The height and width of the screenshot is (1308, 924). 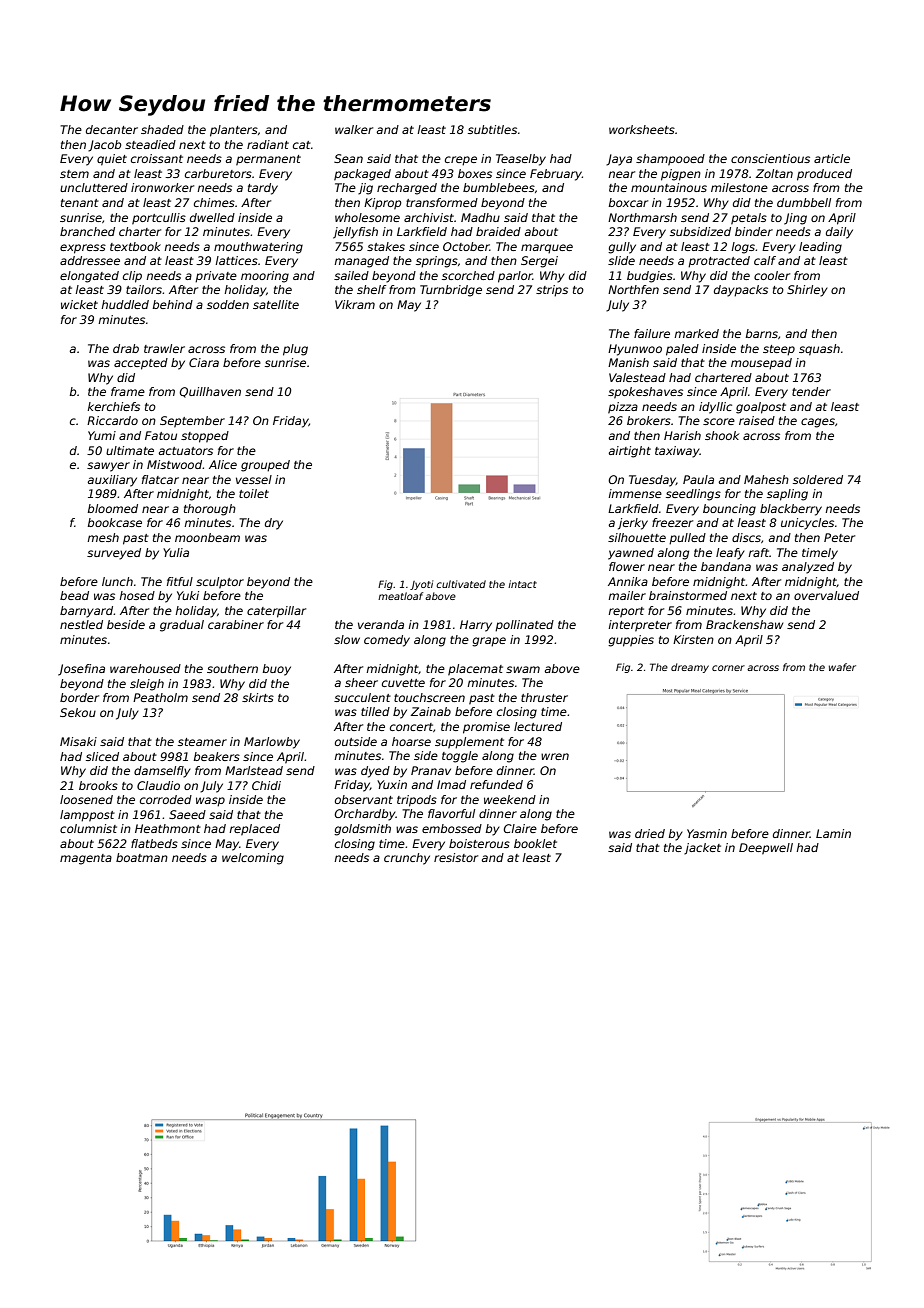 I want to click on daily, so click(x=839, y=233).
